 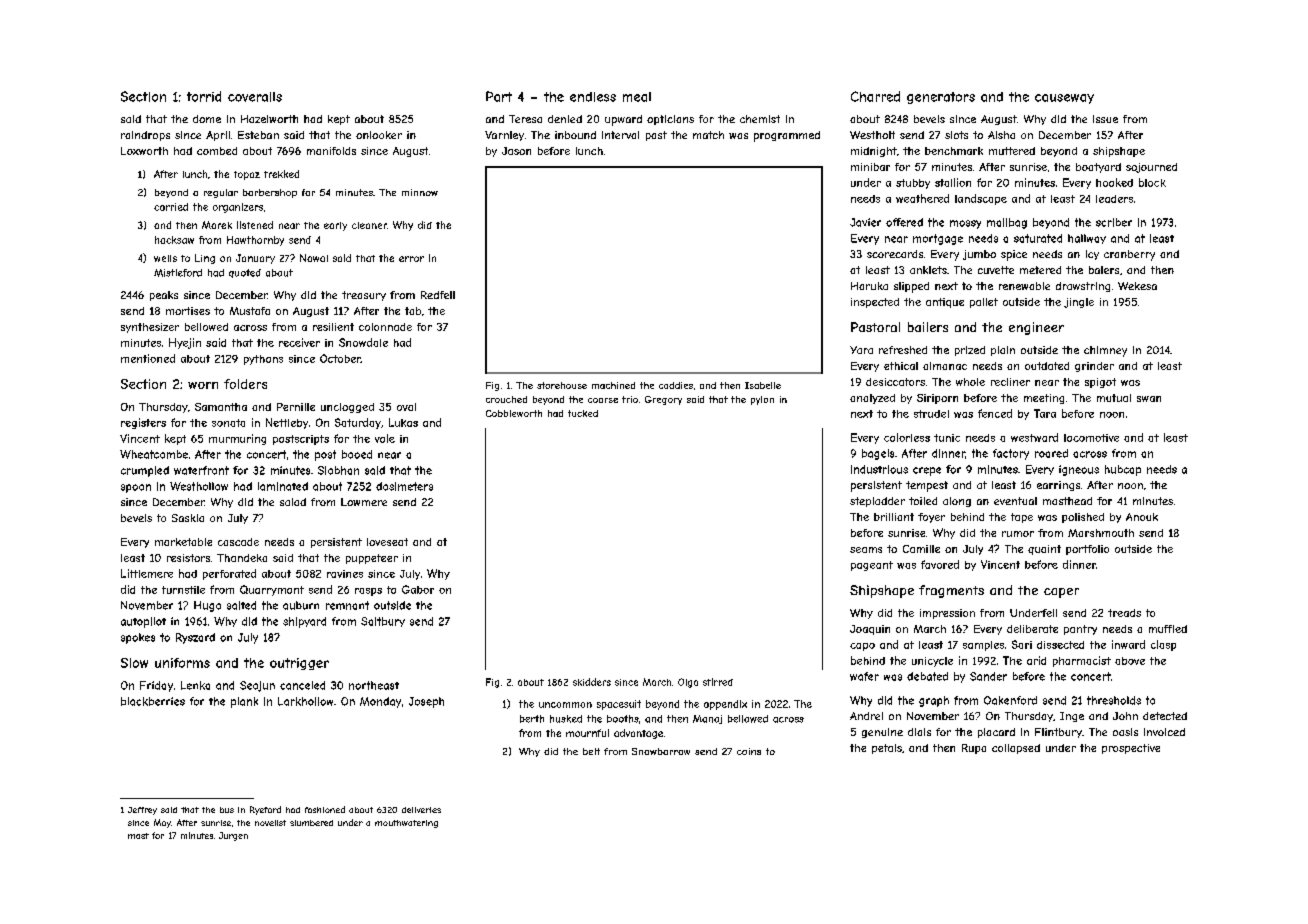 What do you see at coordinates (593, 97) in the screenshot?
I see `endless` at bounding box center [593, 97].
